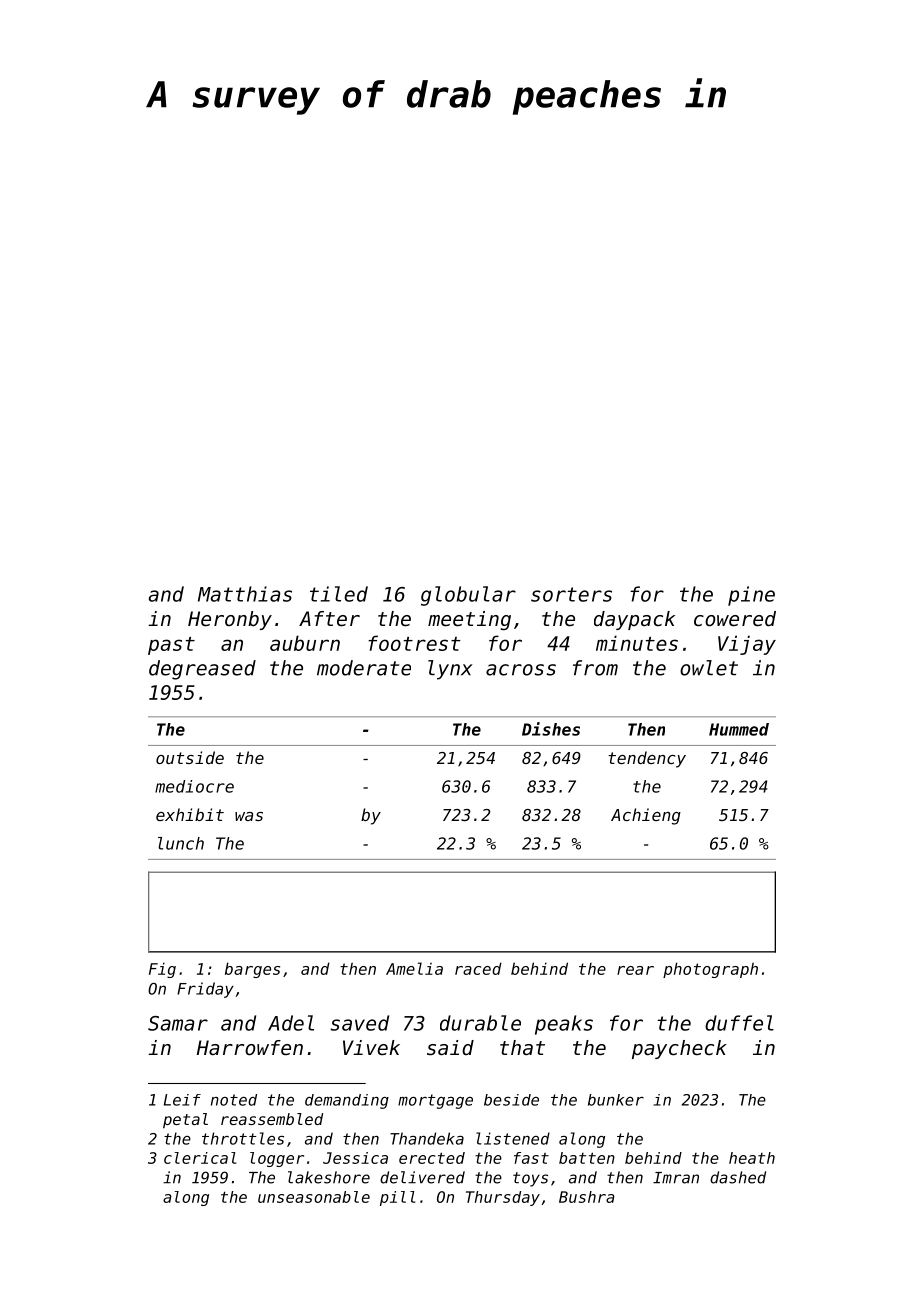 The image size is (924, 1311). Describe the element at coordinates (551, 729) in the image. I see `Dishes` at that location.
